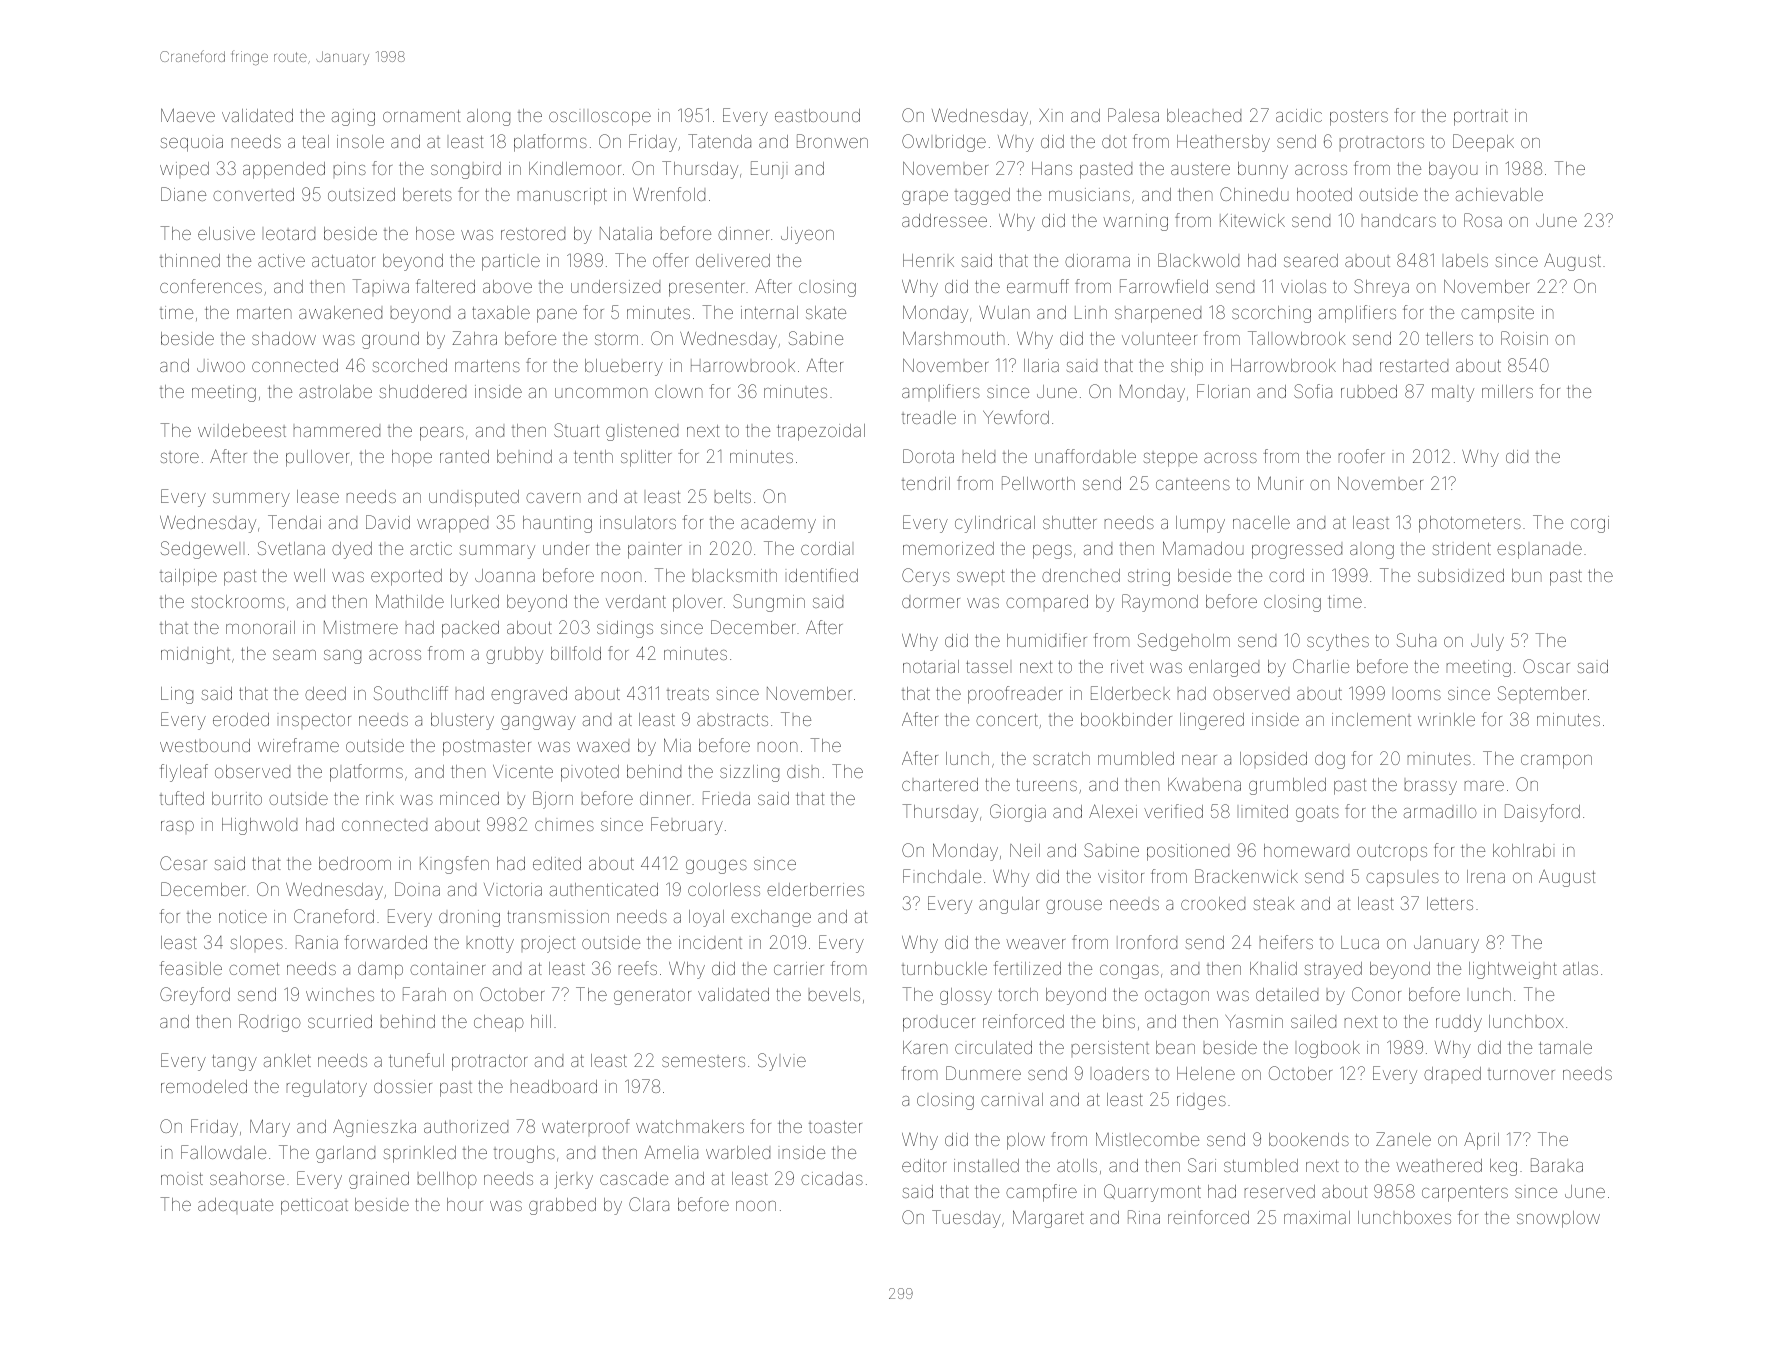  Describe the element at coordinates (817, 115) in the screenshot. I see `eastbound` at that location.
